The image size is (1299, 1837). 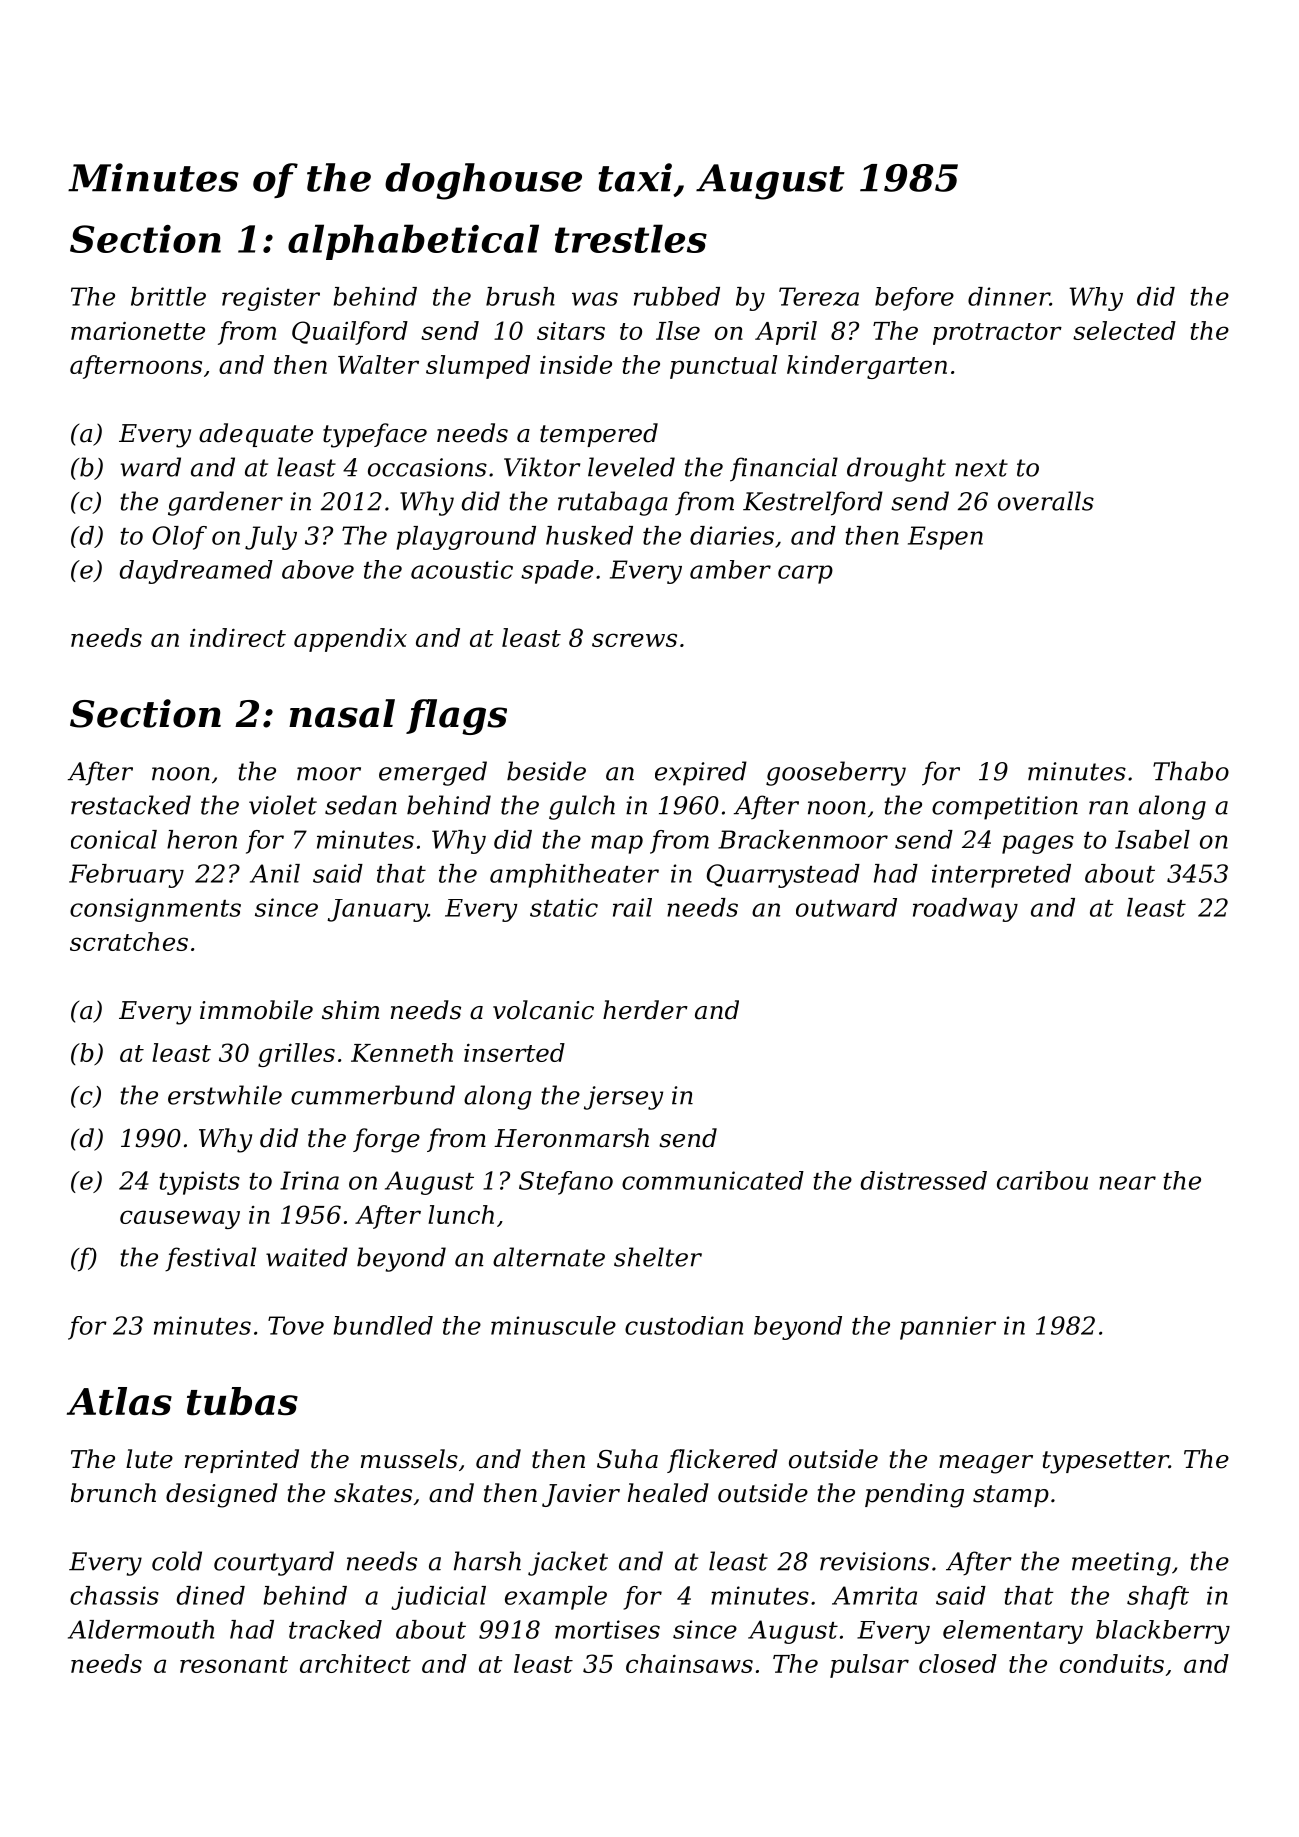 What do you see at coordinates (1011, 1496) in the page?
I see `stamp` at bounding box center [1011, 1496].
